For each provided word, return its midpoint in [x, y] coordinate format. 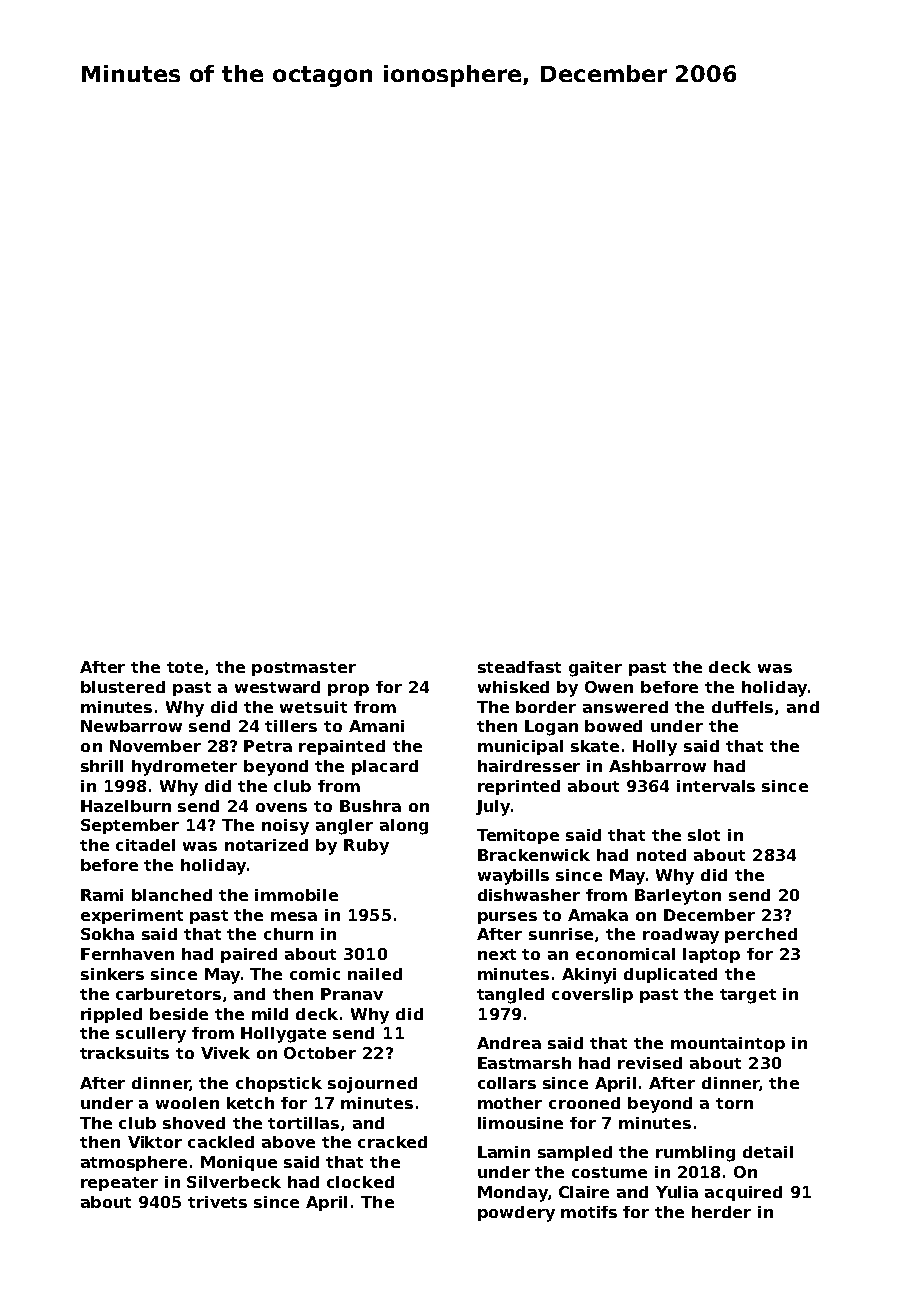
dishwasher [529, 895]
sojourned [372, 1085]
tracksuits [124, 1053]
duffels [742, 707]
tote [185, 667]
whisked [513, 687]
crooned [584, 1103]
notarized [266, 845]
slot [704, 835]
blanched [172, 895]
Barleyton [678, 897]
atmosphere [134, 1163]
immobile [296, 895]
